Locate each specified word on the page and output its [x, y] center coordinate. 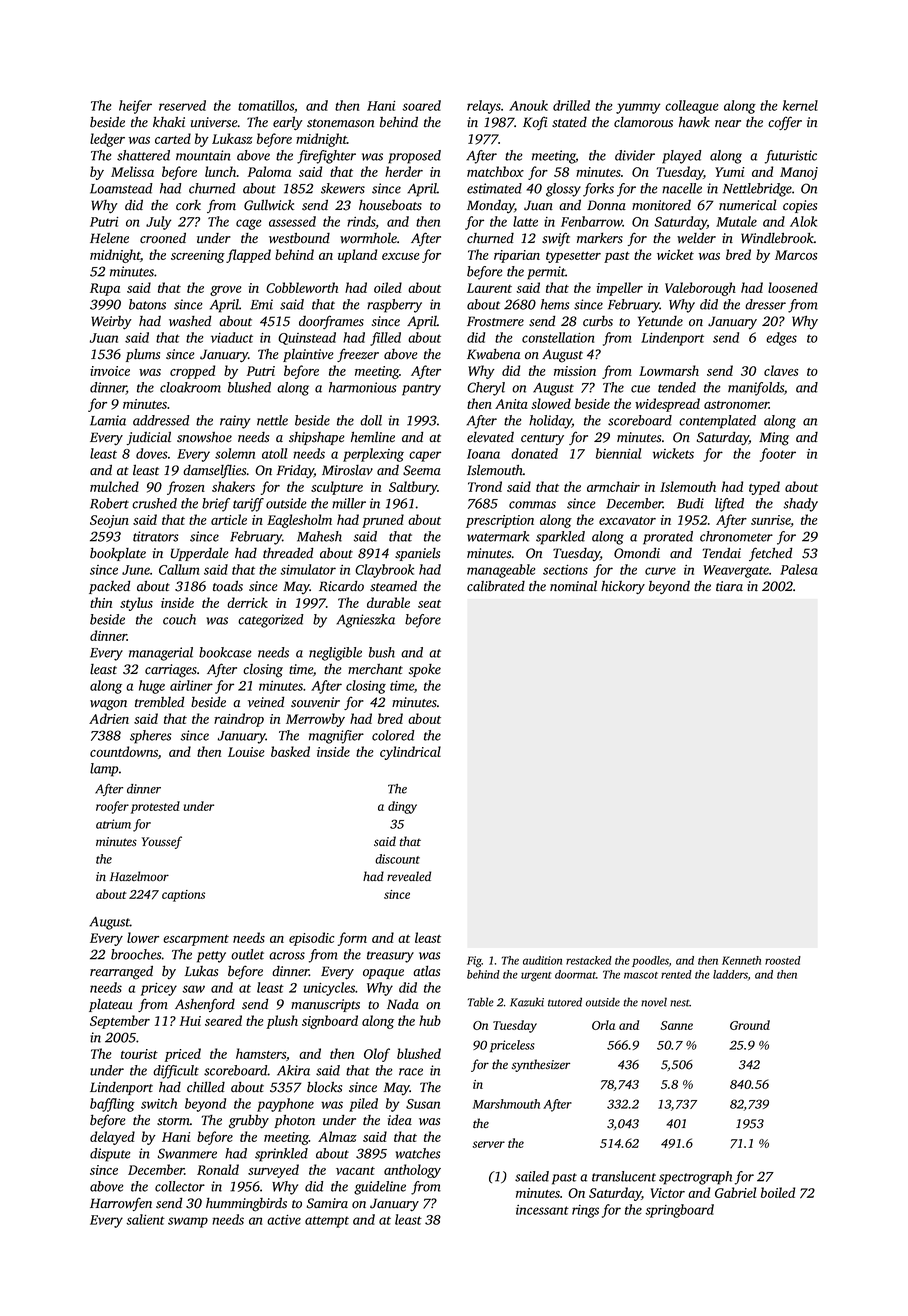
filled [385, 339]
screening [198, 256]
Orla [603, 1025]
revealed [409, 876]
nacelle [682, 188]
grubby [249, 1121]
